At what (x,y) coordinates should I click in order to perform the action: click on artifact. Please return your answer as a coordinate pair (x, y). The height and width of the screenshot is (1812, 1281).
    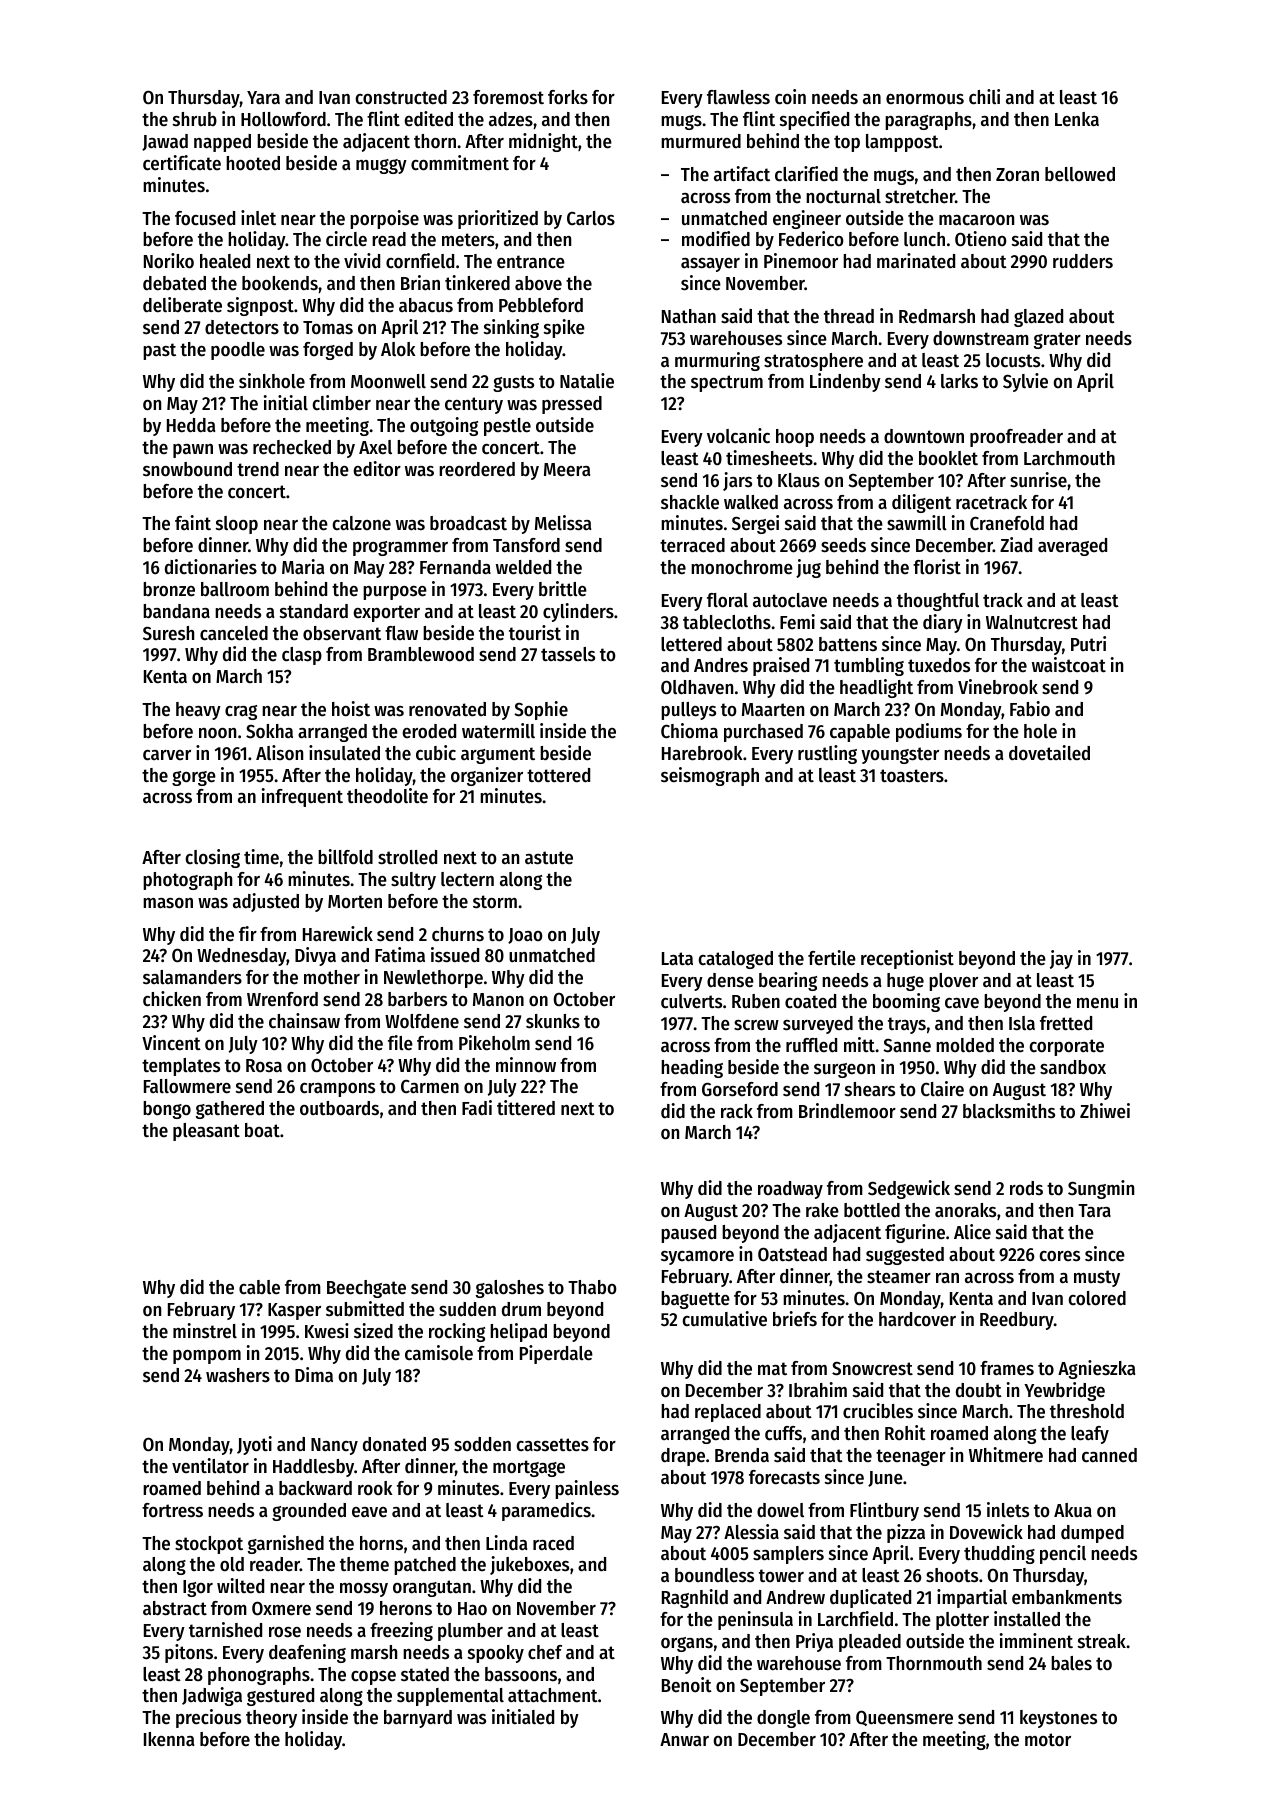
    Looking at the image, I should click on (742, 174).
